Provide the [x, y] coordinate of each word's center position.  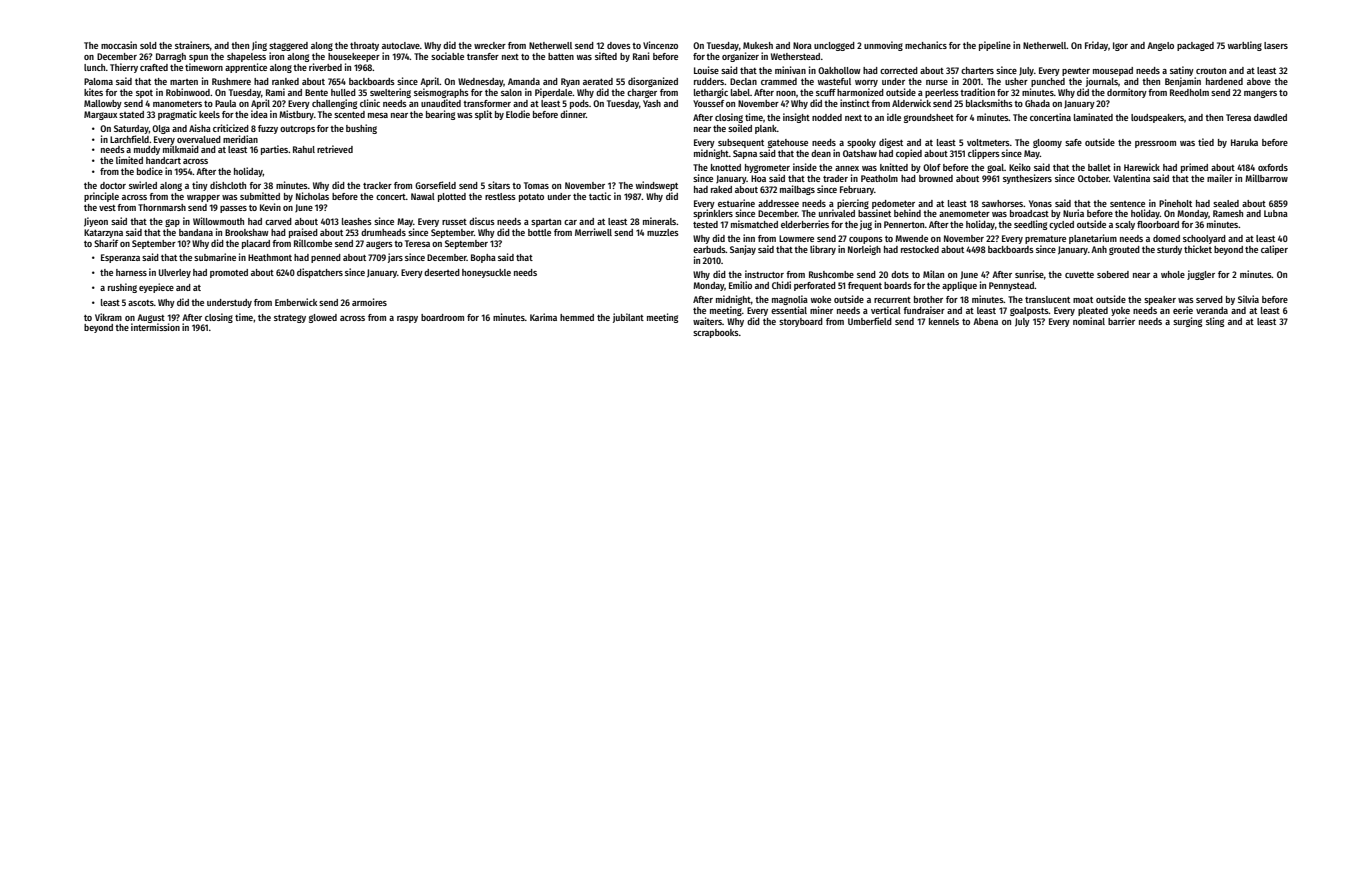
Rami [275, 92]
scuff [826, 92]
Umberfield [870, 321]
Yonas [1040, 203]
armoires [369, 302]
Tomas [536, 185]
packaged [1195, 46]
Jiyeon [96, 222]
